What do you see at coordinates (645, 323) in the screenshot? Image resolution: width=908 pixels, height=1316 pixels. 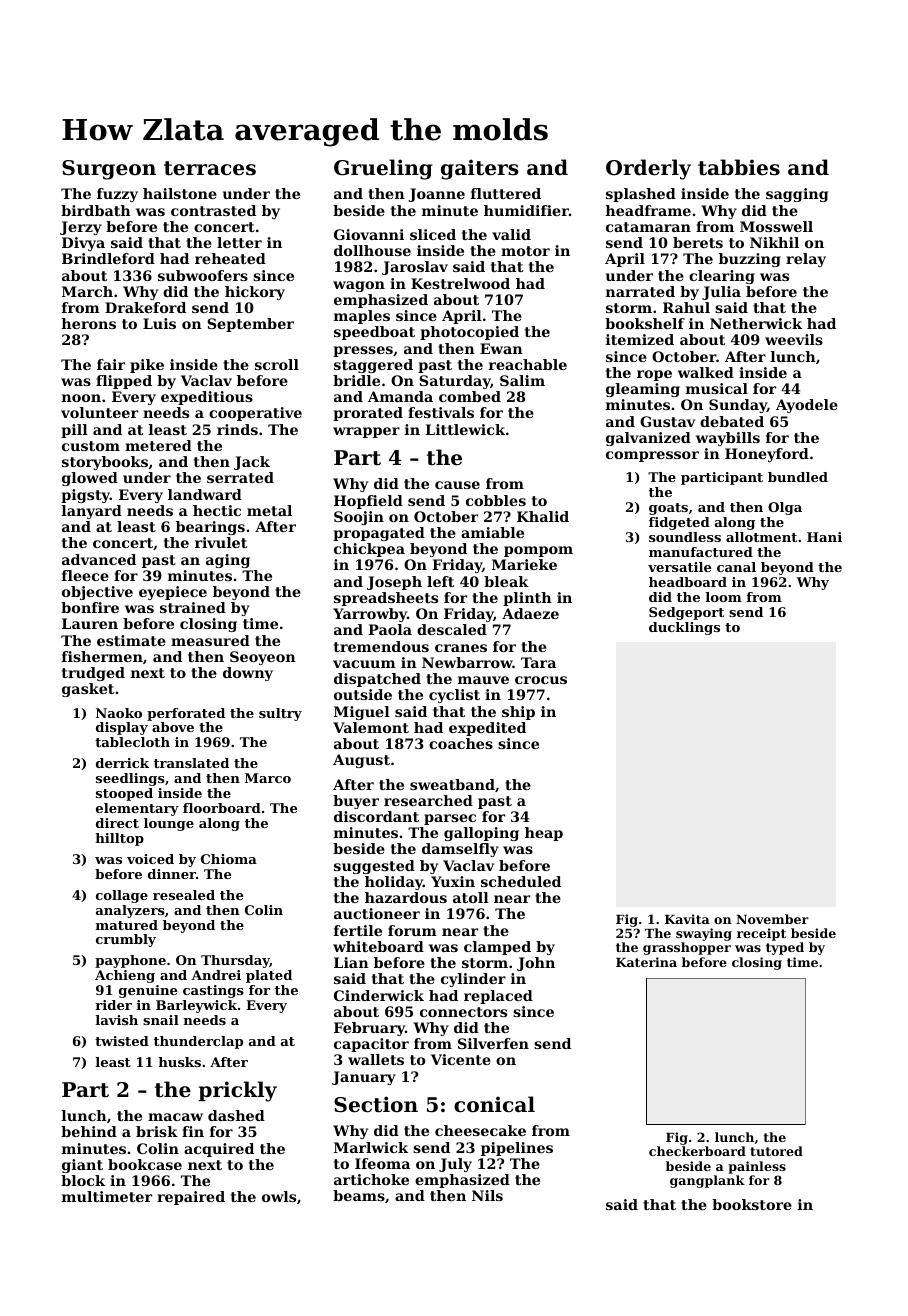 I see `bookshelf` at bounding box center [645, 323].
